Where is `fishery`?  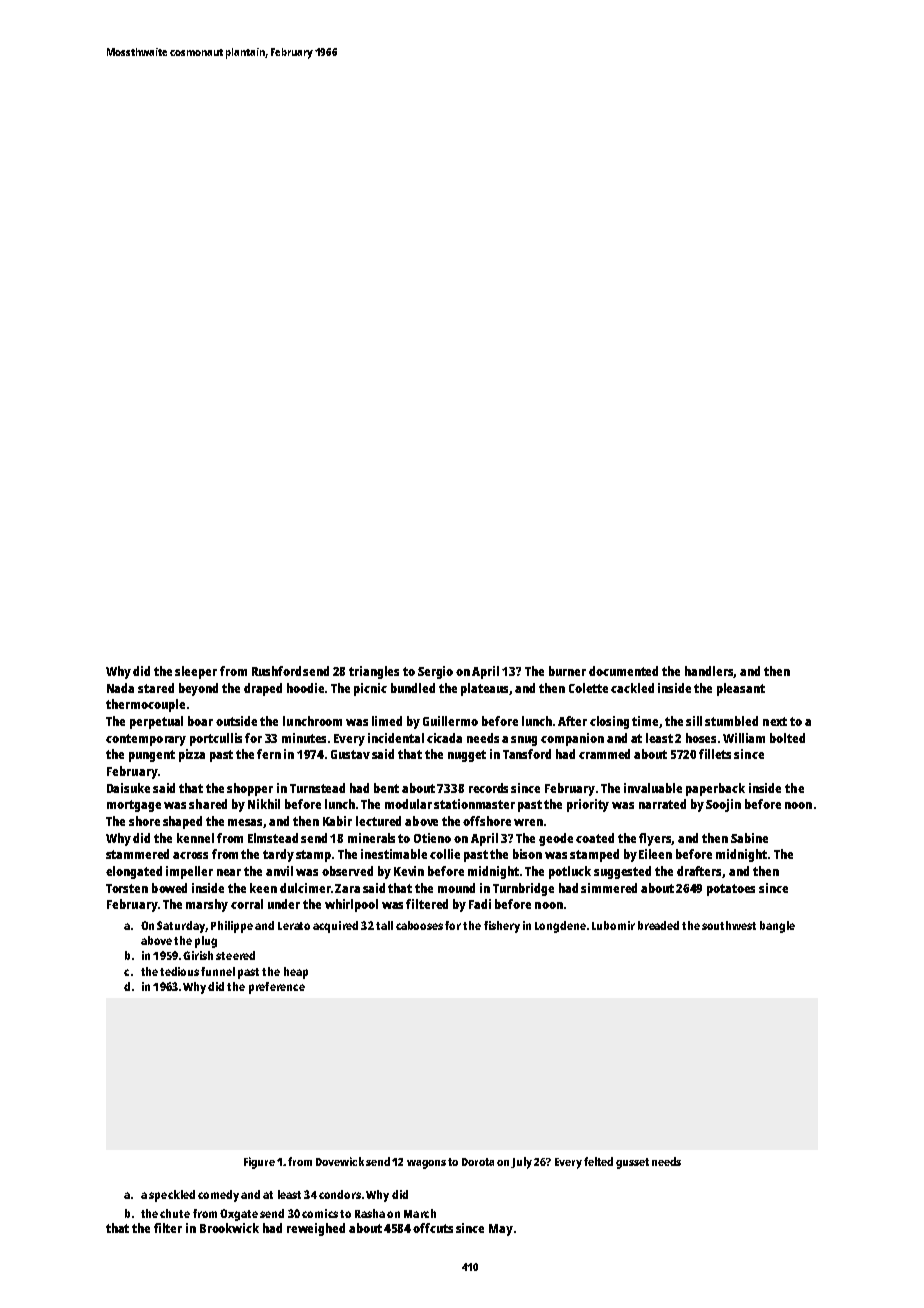 fishery is located at coordinates (502, 927).
